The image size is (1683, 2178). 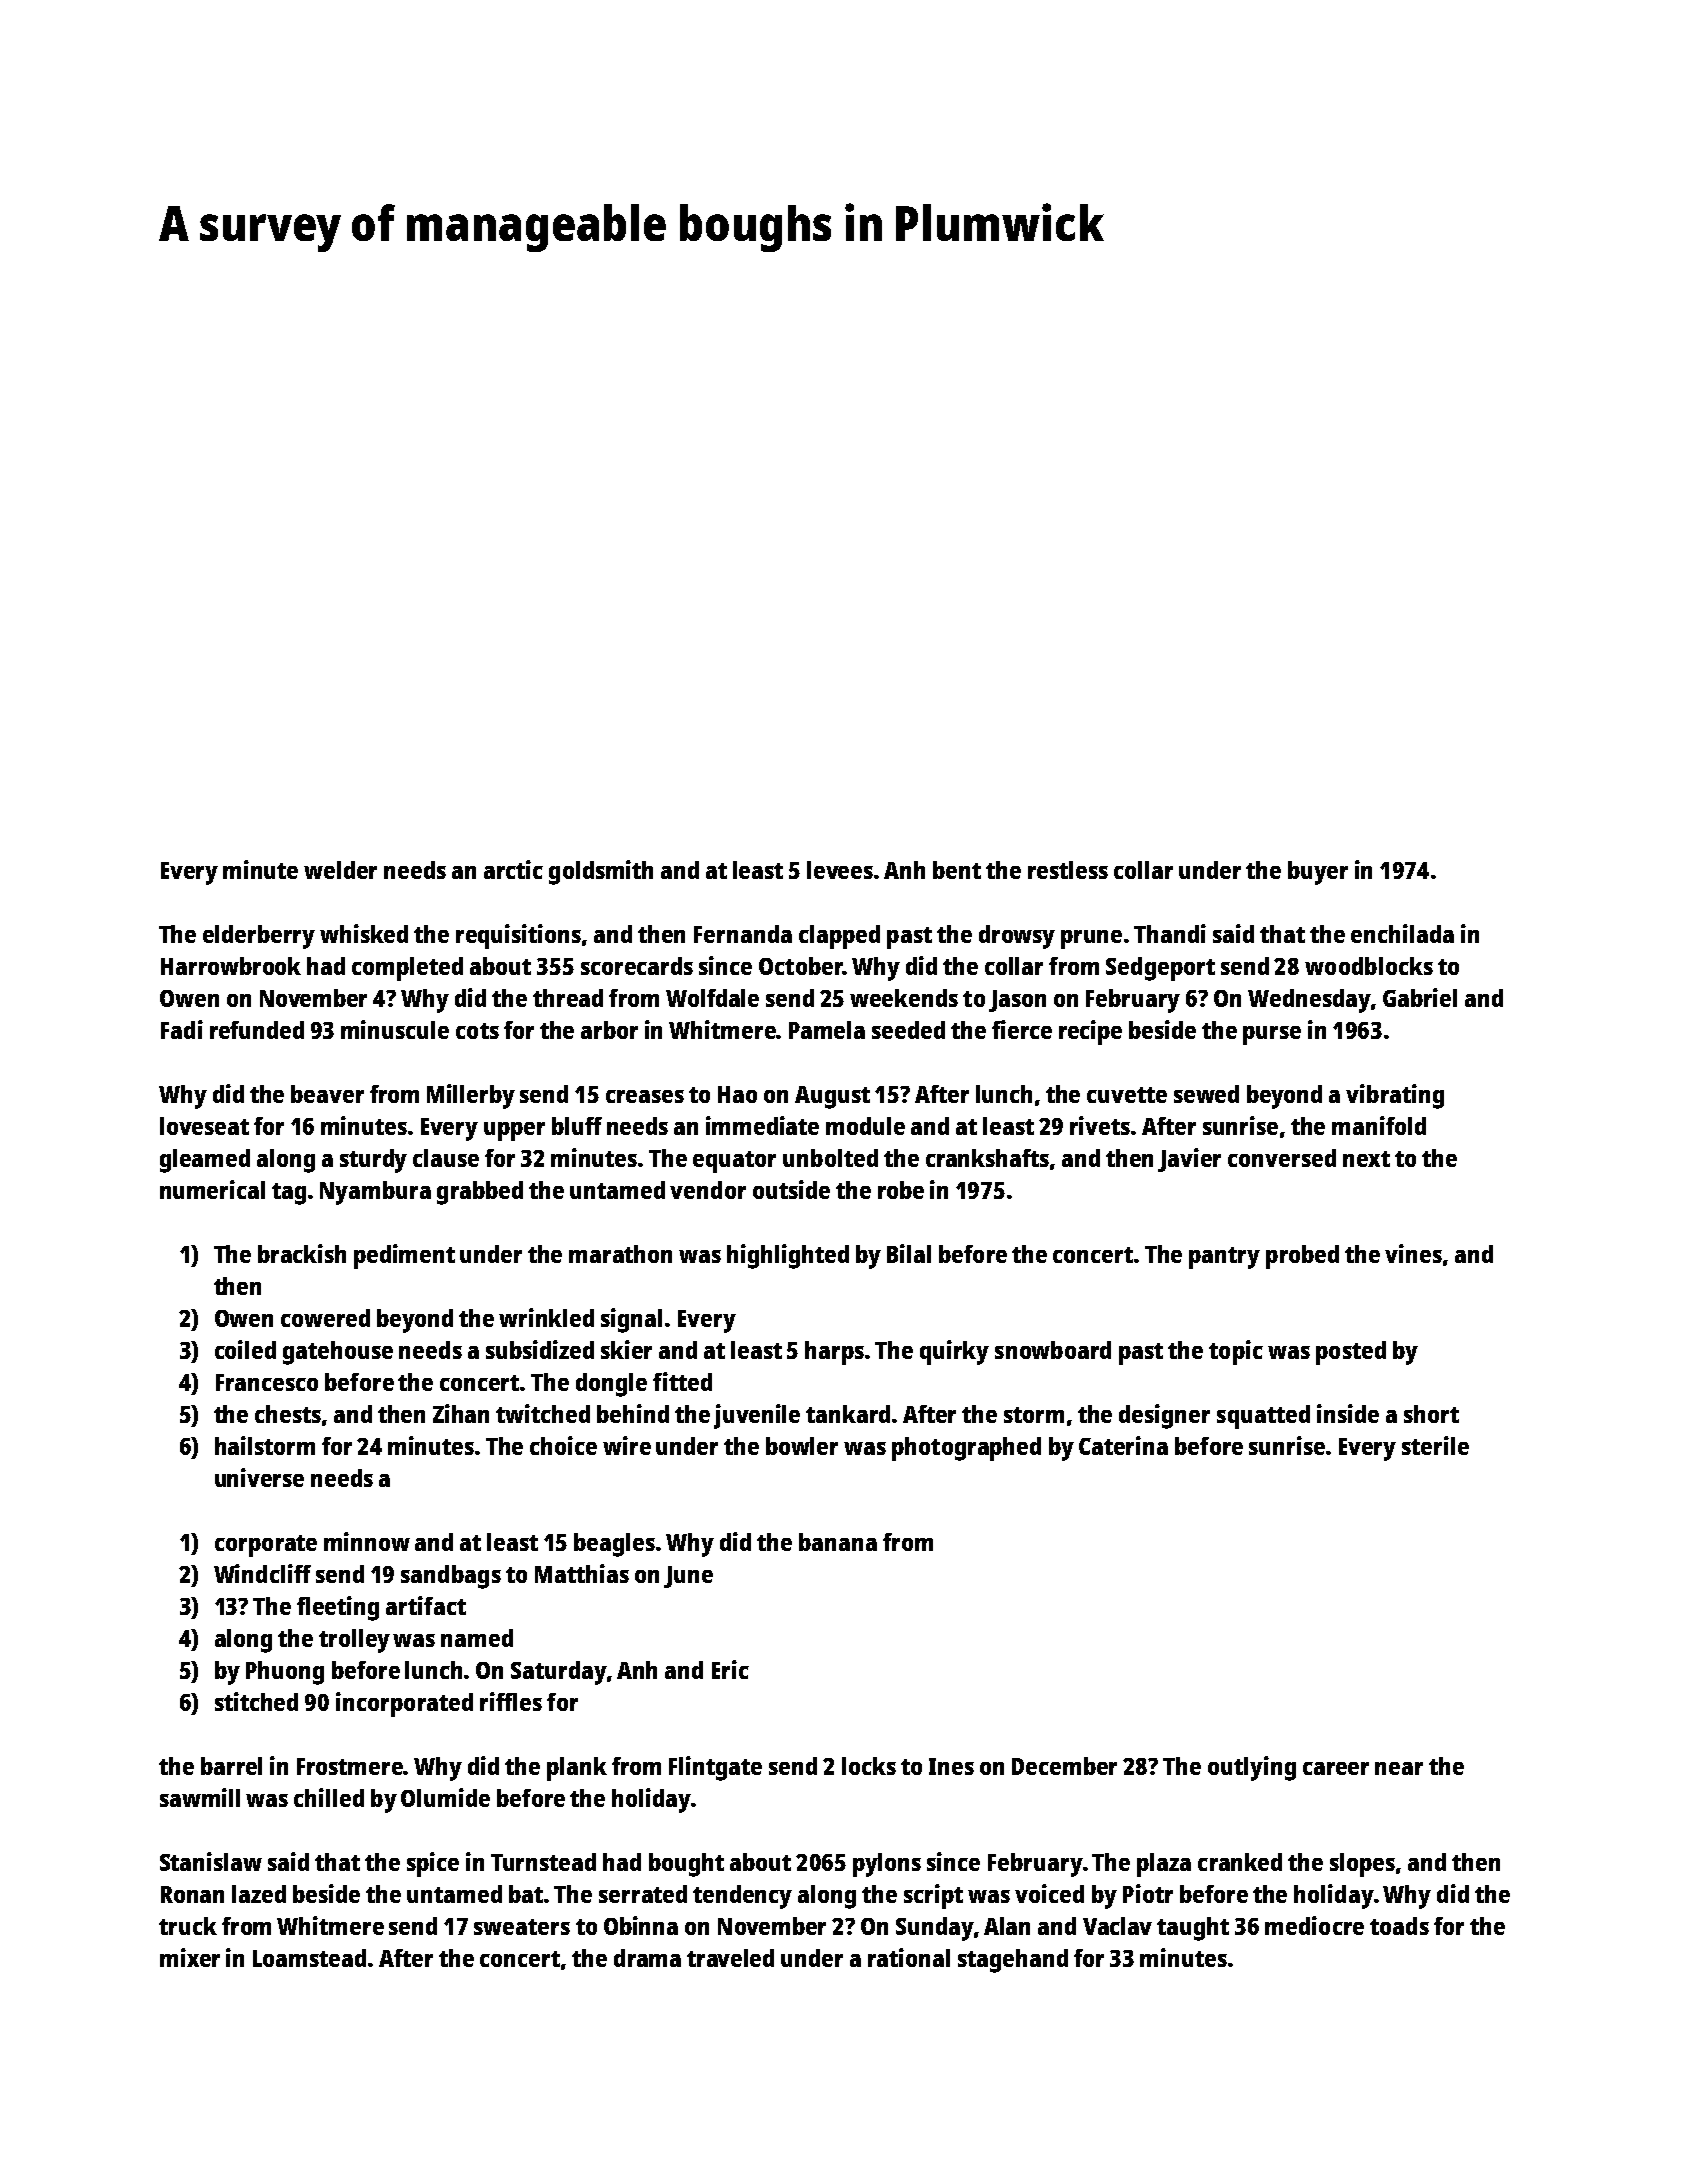 I want to click on conversed, so click(x=1282, y=1158).
